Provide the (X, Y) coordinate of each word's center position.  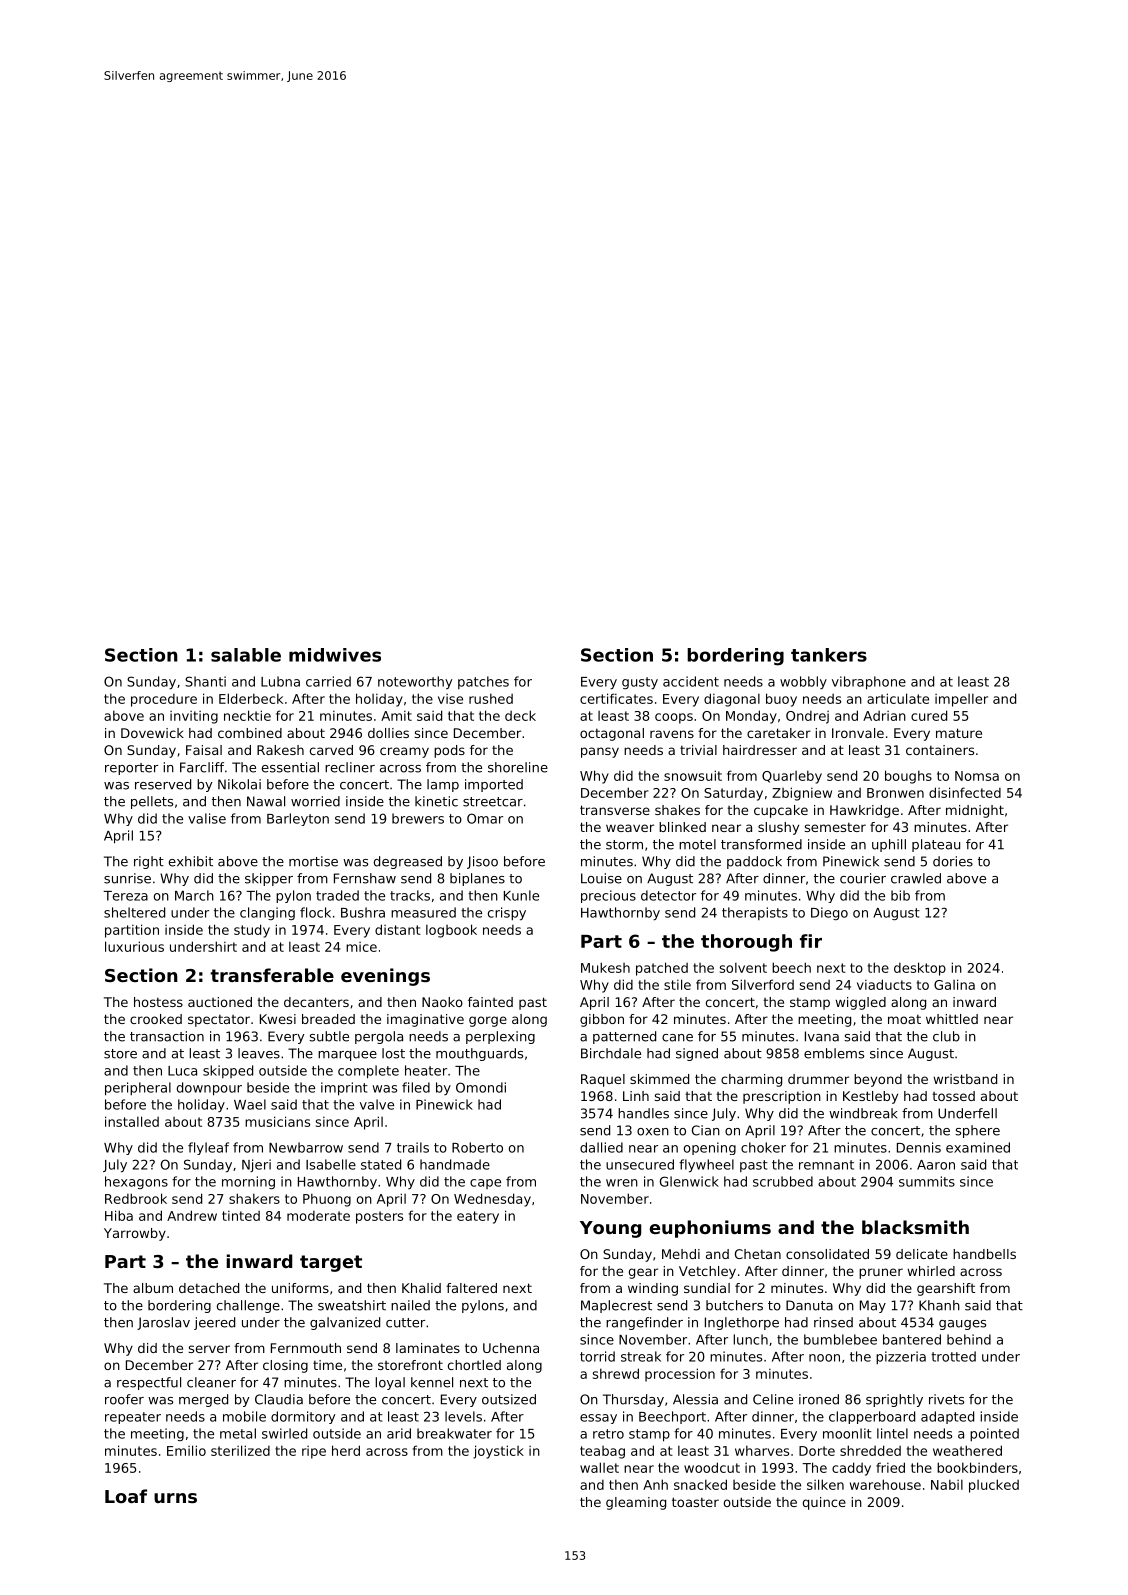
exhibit (191, 861)
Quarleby (792, 777)
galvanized (345, 1323)
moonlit (847, 1433)
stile (677, 984)
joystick (499, 1452)
